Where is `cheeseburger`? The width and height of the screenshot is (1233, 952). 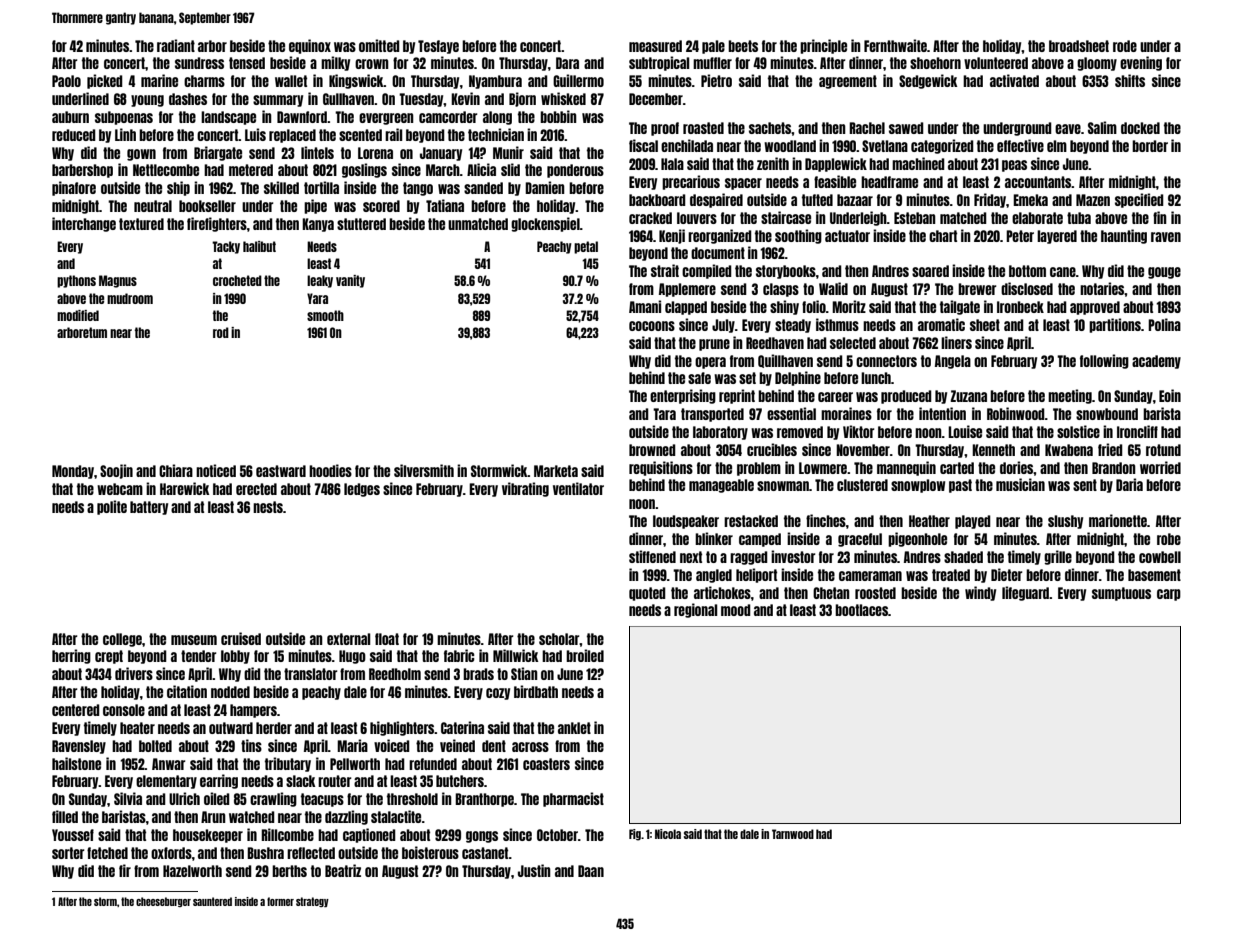 cheeseburger is located at coordinates (163, 902).
